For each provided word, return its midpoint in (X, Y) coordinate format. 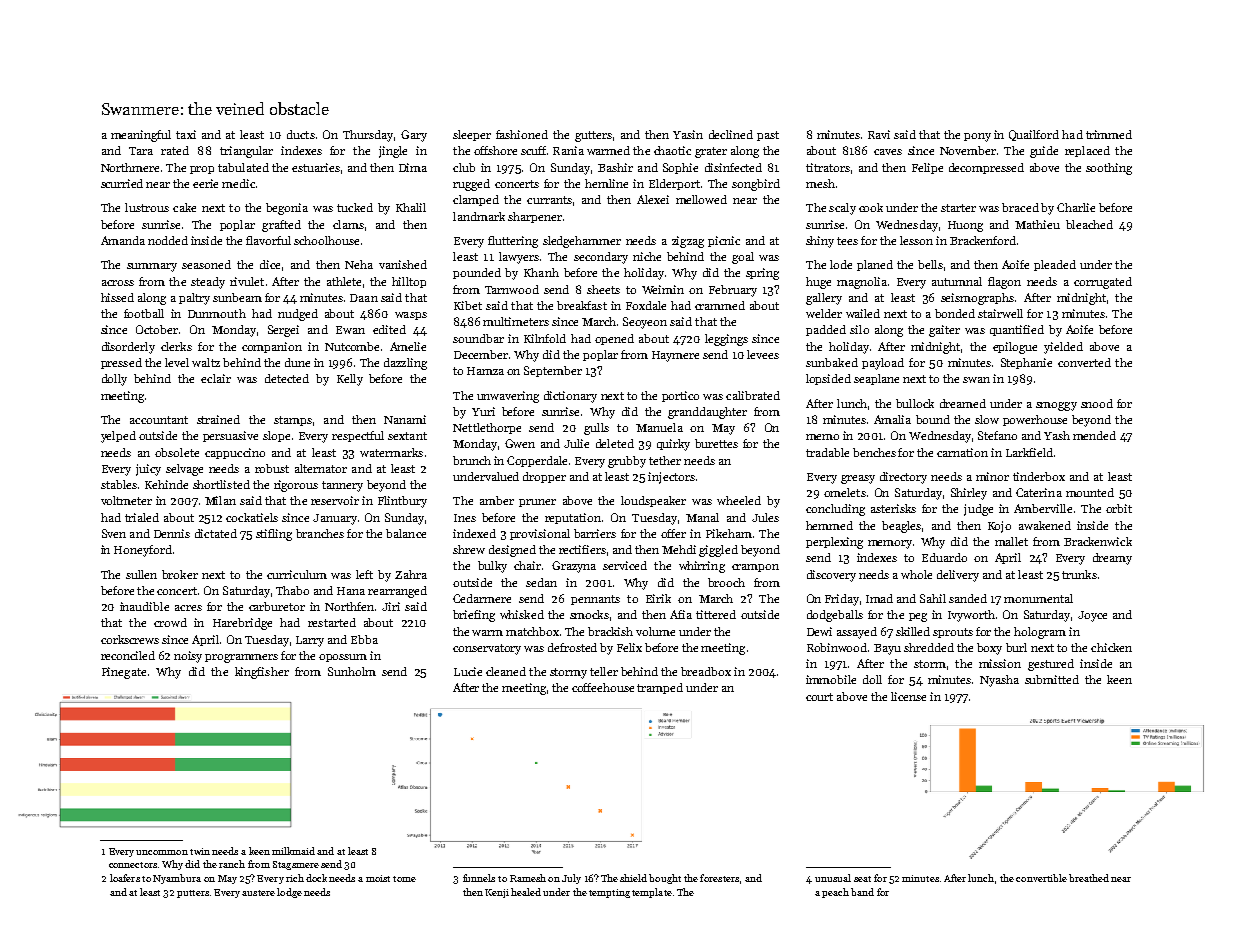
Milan (220, 500)
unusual (833, 878)
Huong (965, 226)
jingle (393, 152)
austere (258, 893)
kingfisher (262, 673)
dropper (544, 477)
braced (1020, 207)
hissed (117, 297)
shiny (820, 242)
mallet (1011, 541)
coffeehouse (603, 687)
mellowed (701, 199)
